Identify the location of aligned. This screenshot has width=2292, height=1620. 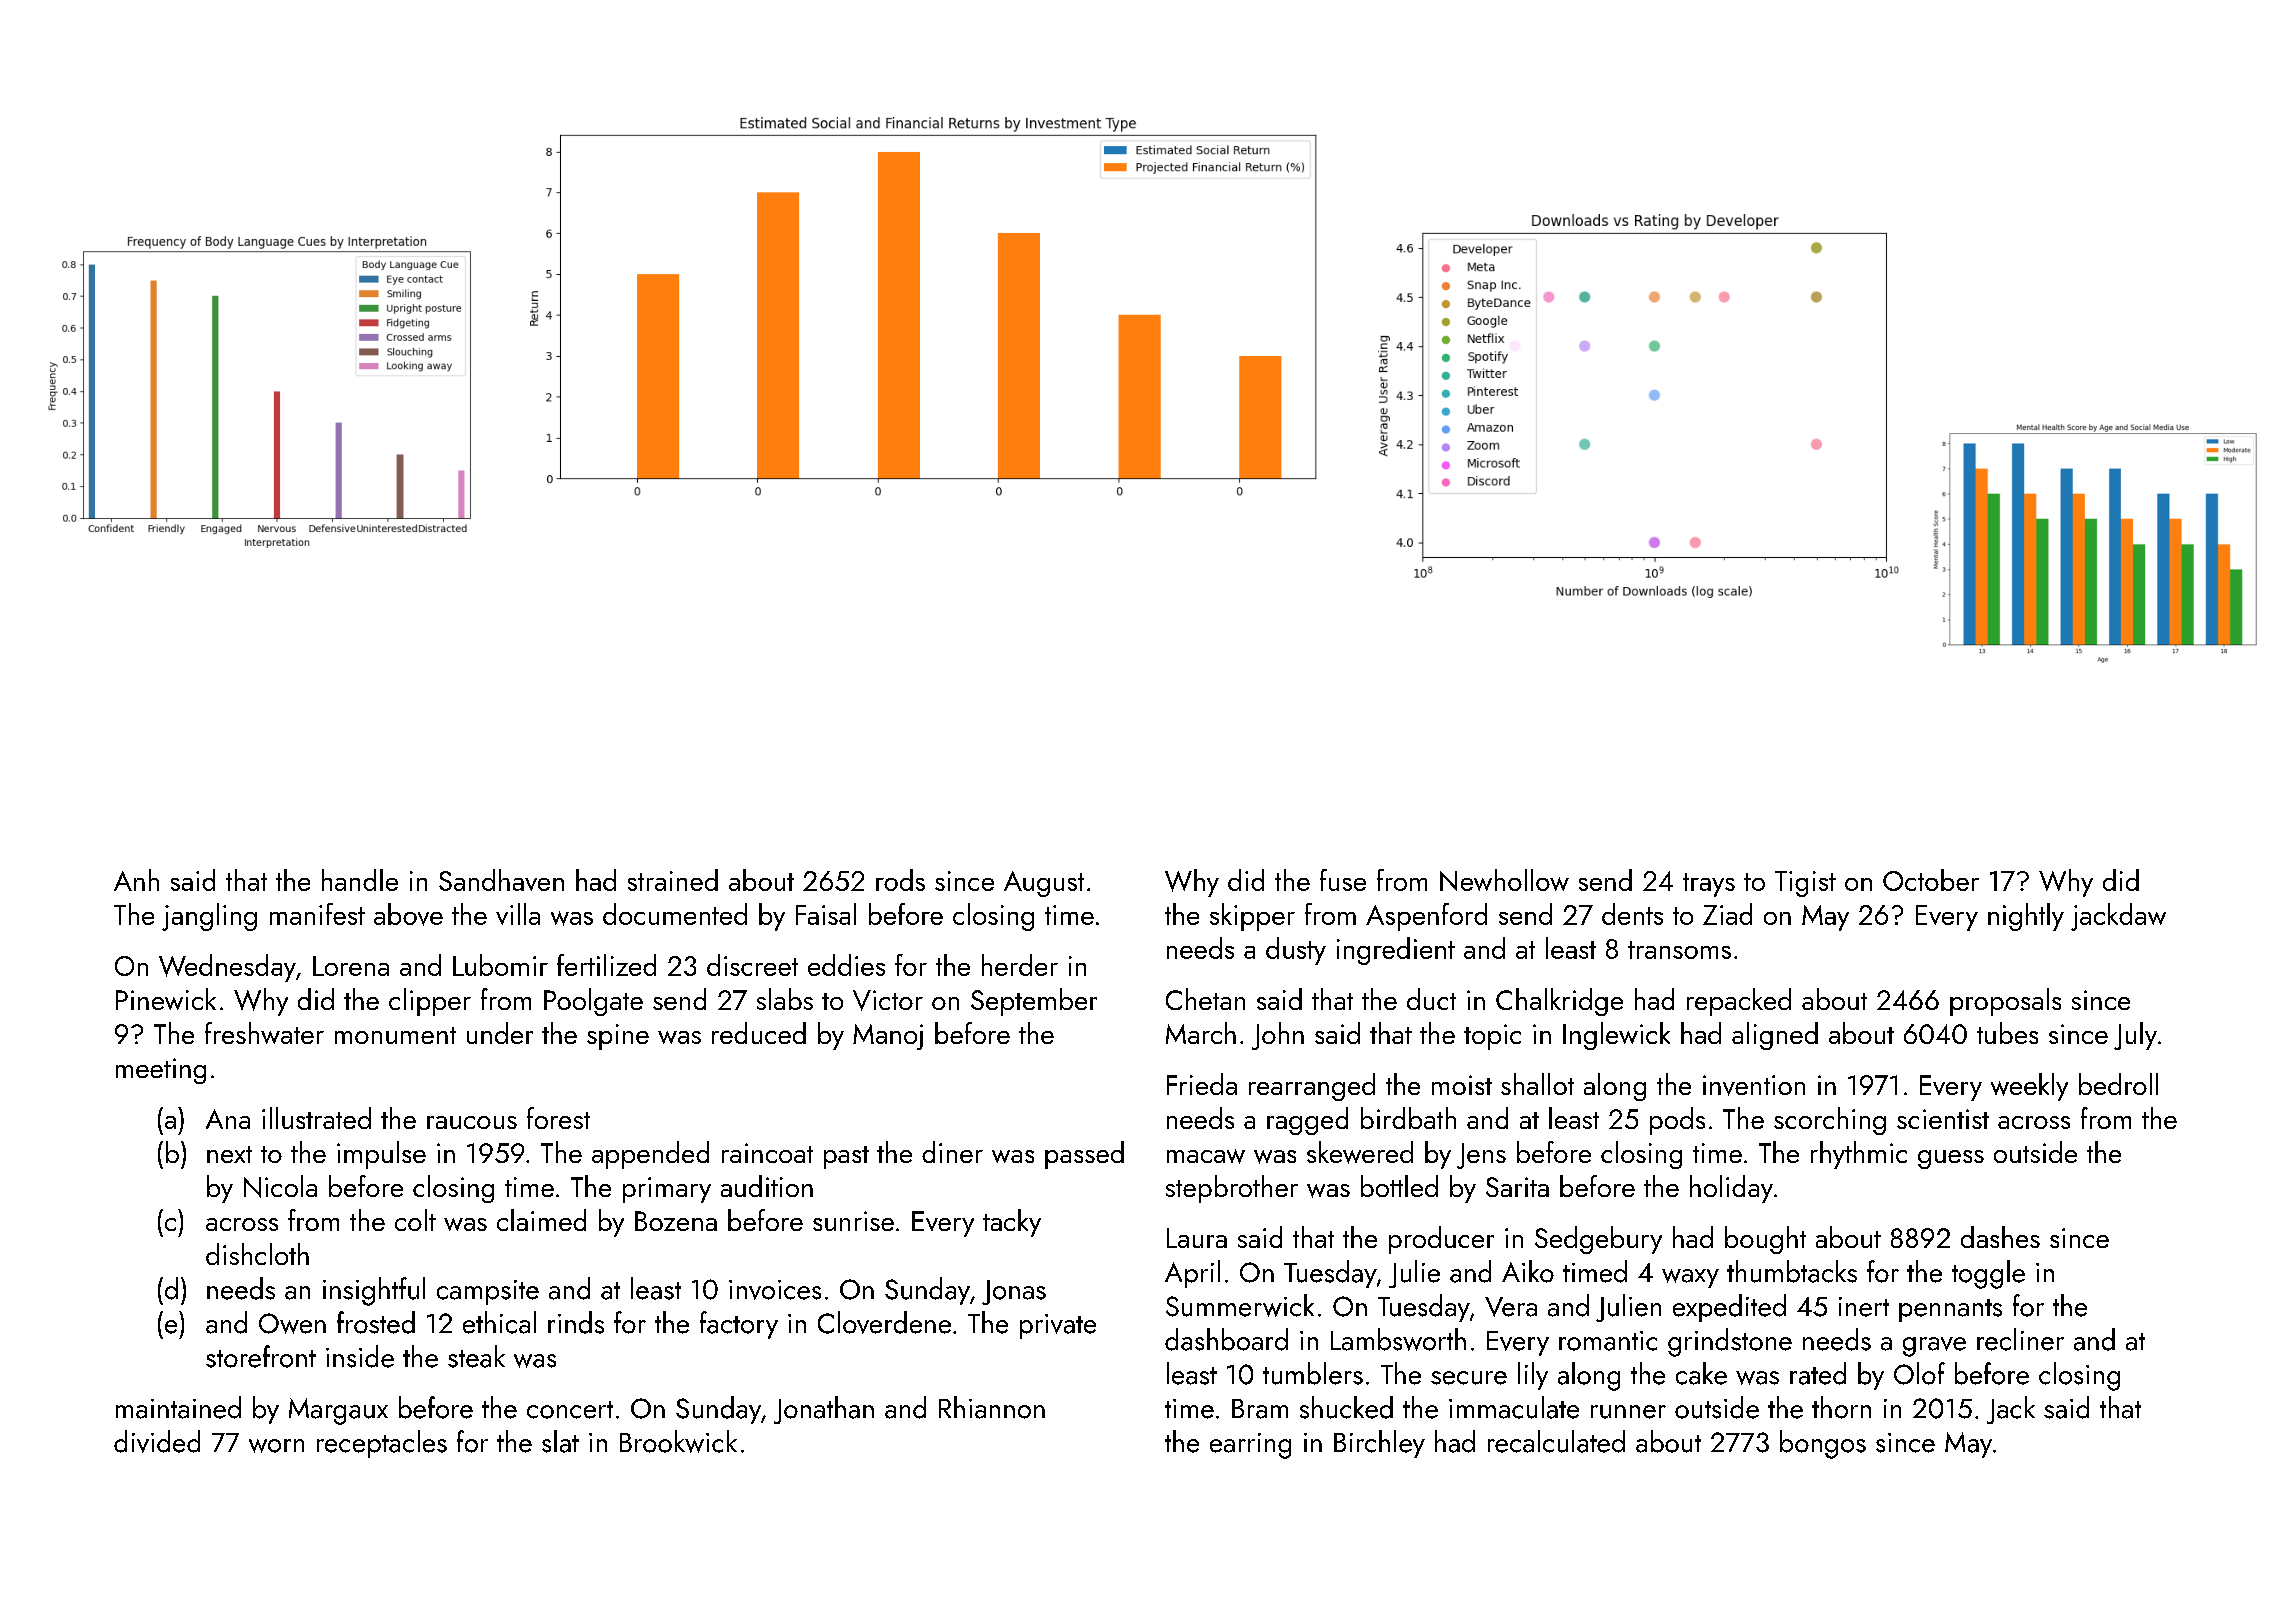
(1775, 1036).
